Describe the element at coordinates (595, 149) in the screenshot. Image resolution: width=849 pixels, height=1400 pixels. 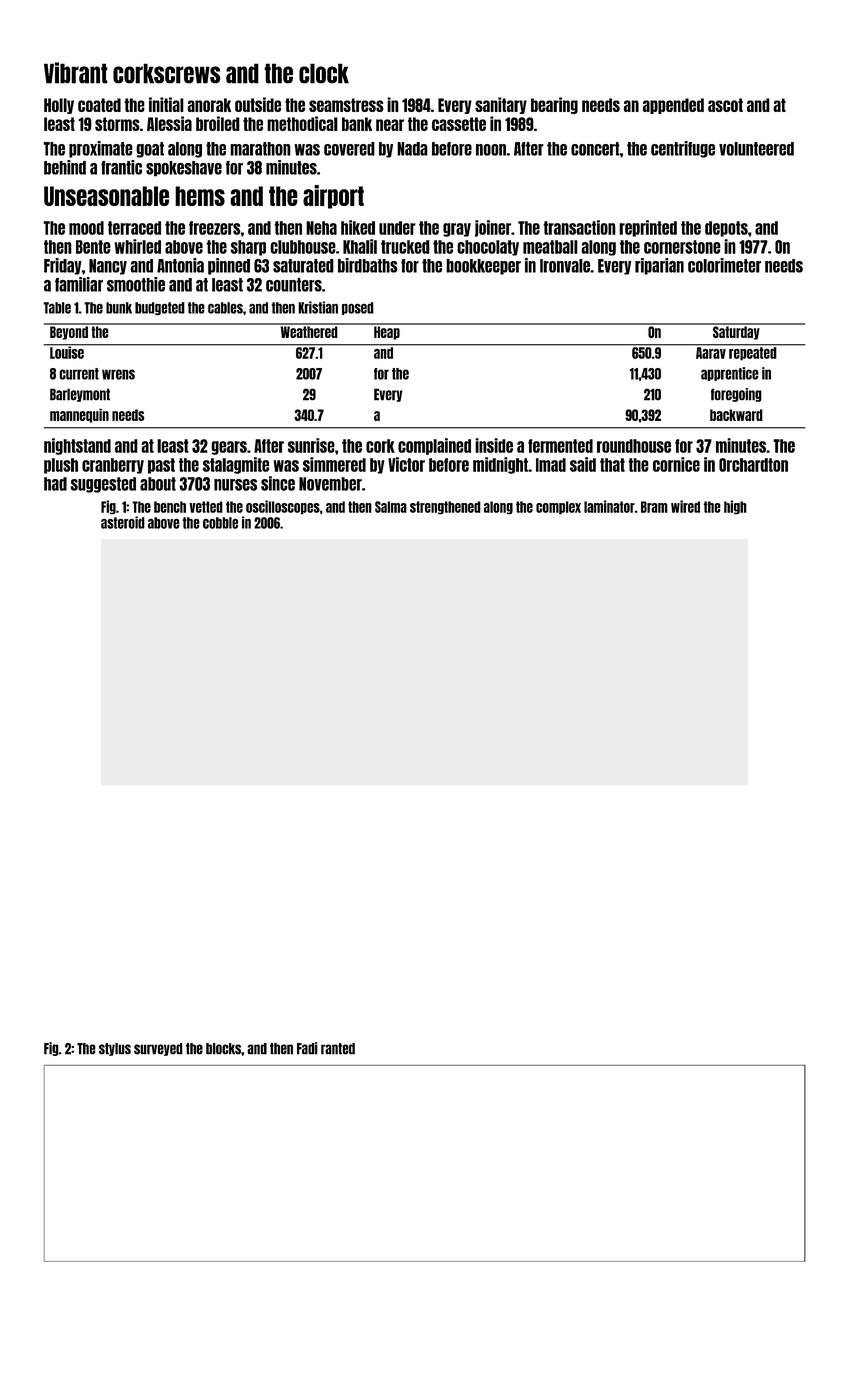
I see `concert` at that location.
